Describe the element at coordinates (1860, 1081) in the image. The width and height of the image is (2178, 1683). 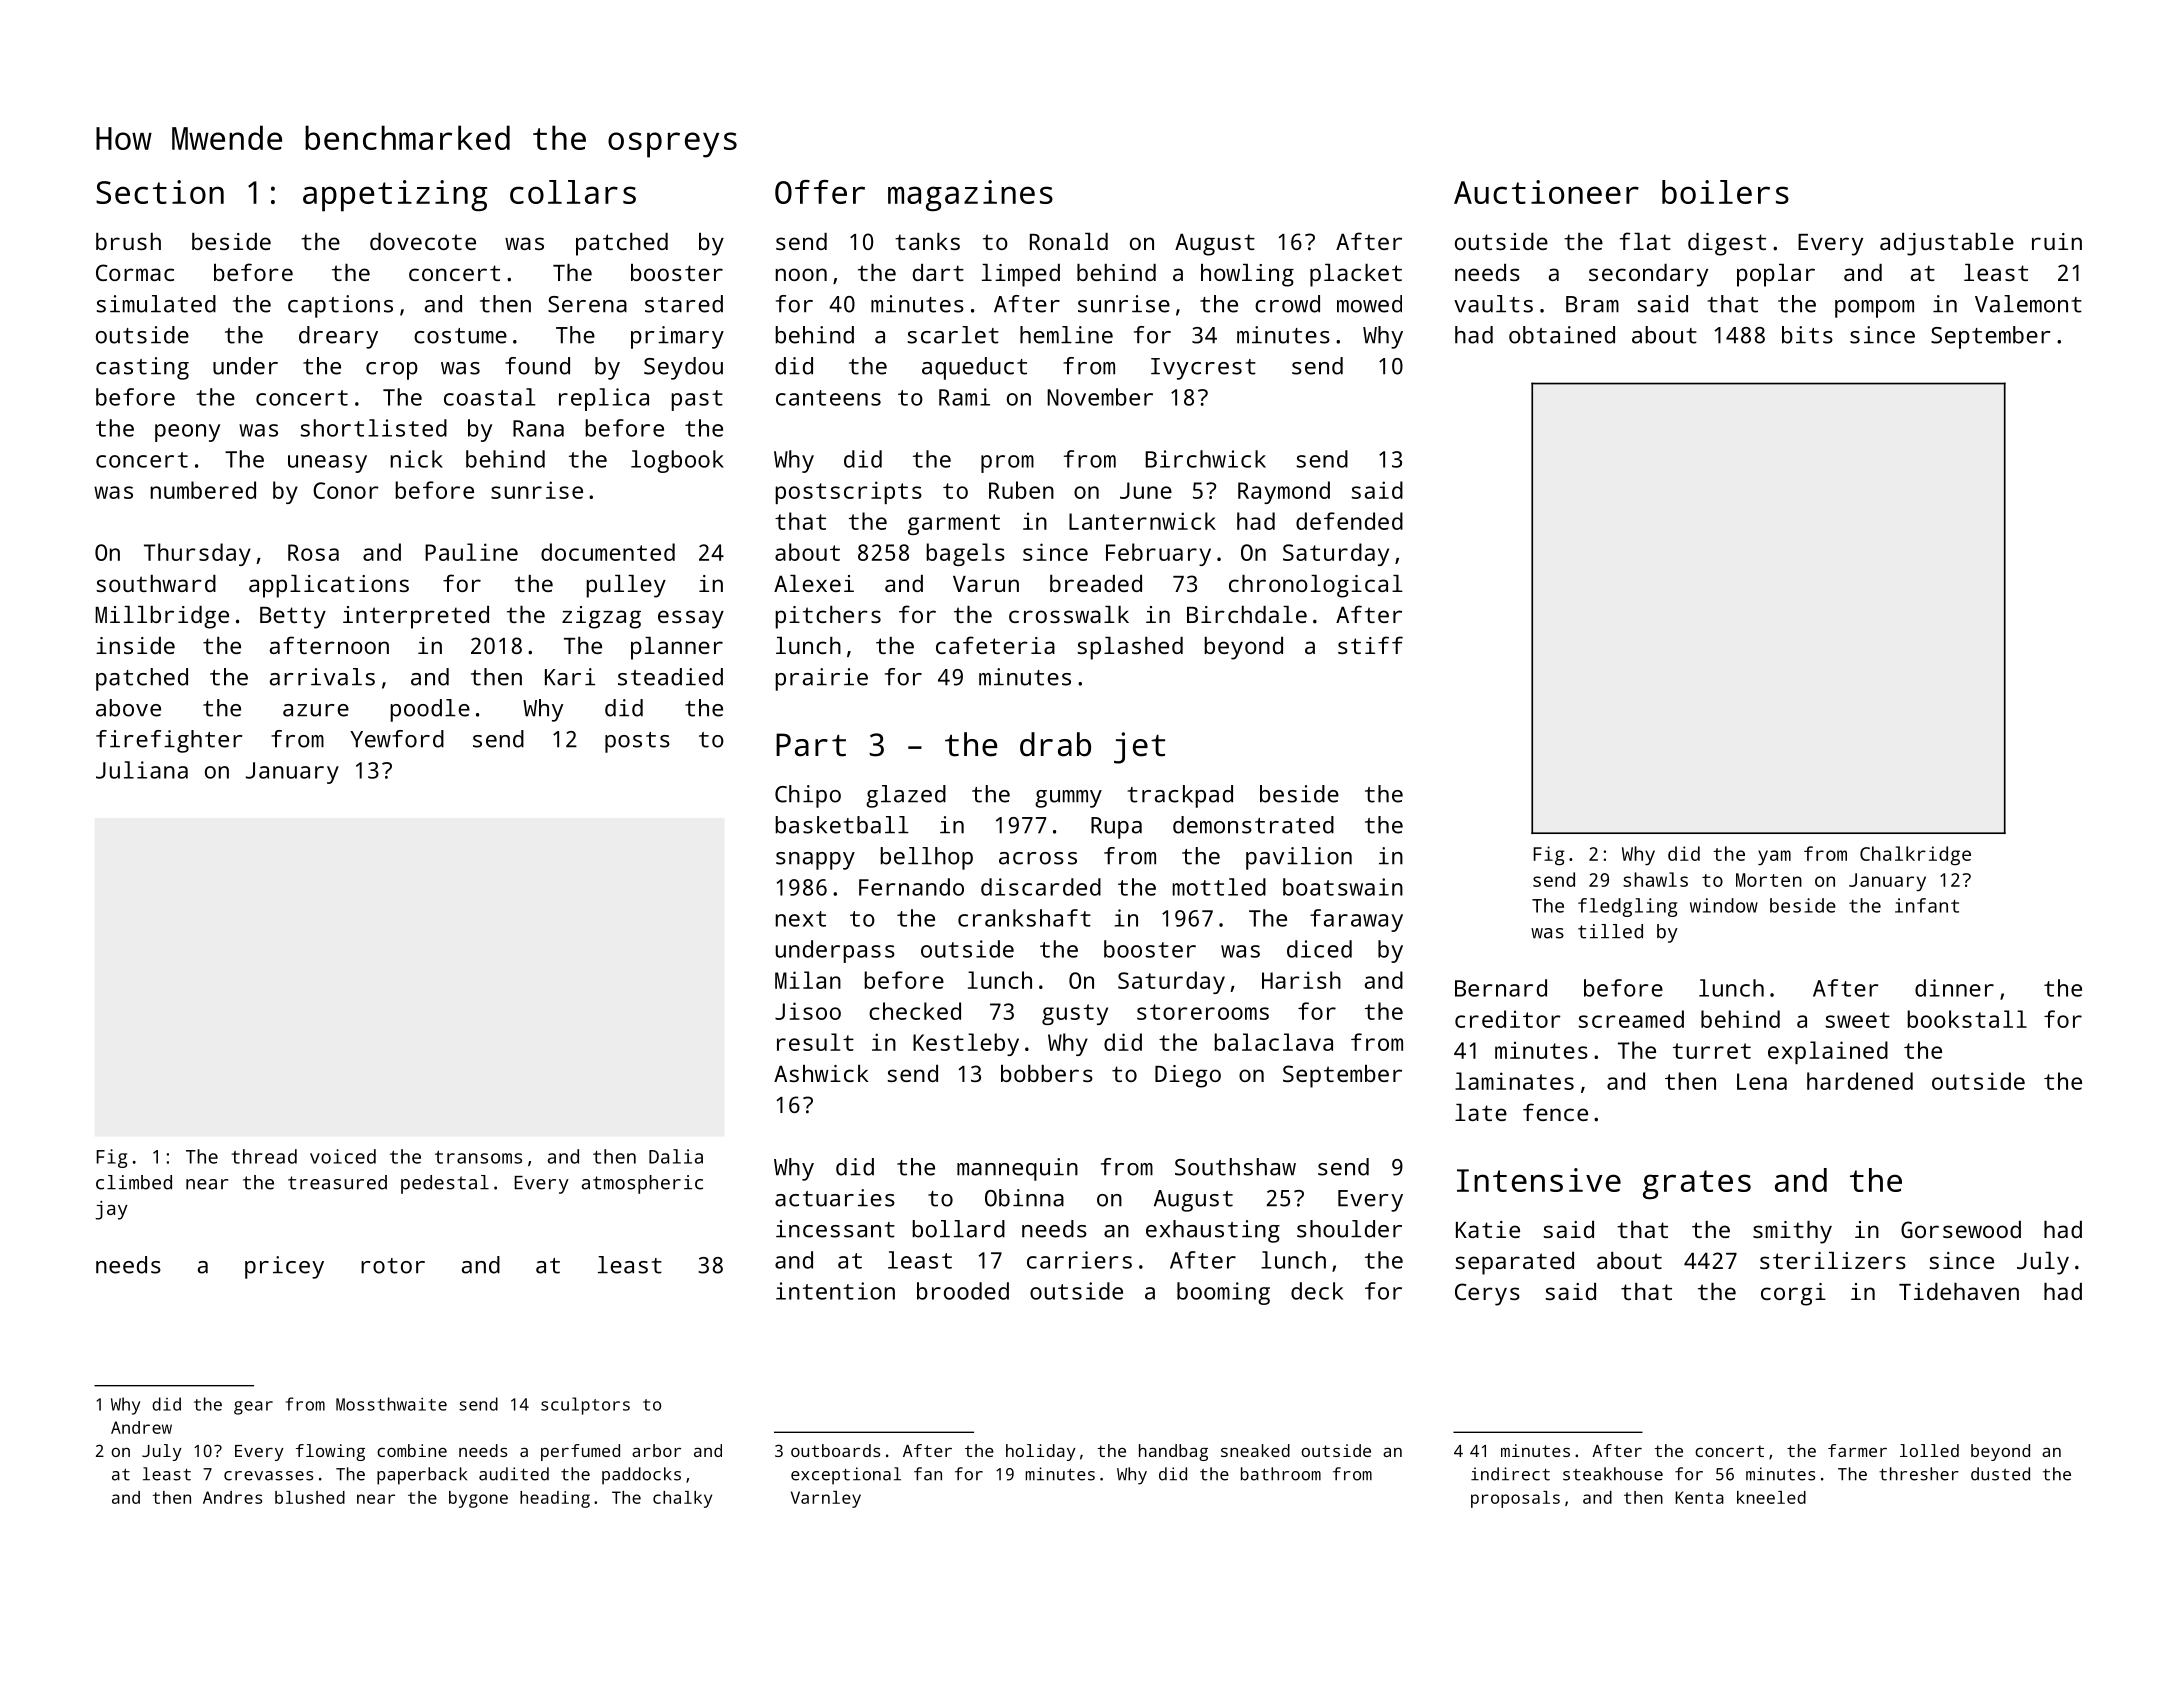
I see `hardened` at that location.
